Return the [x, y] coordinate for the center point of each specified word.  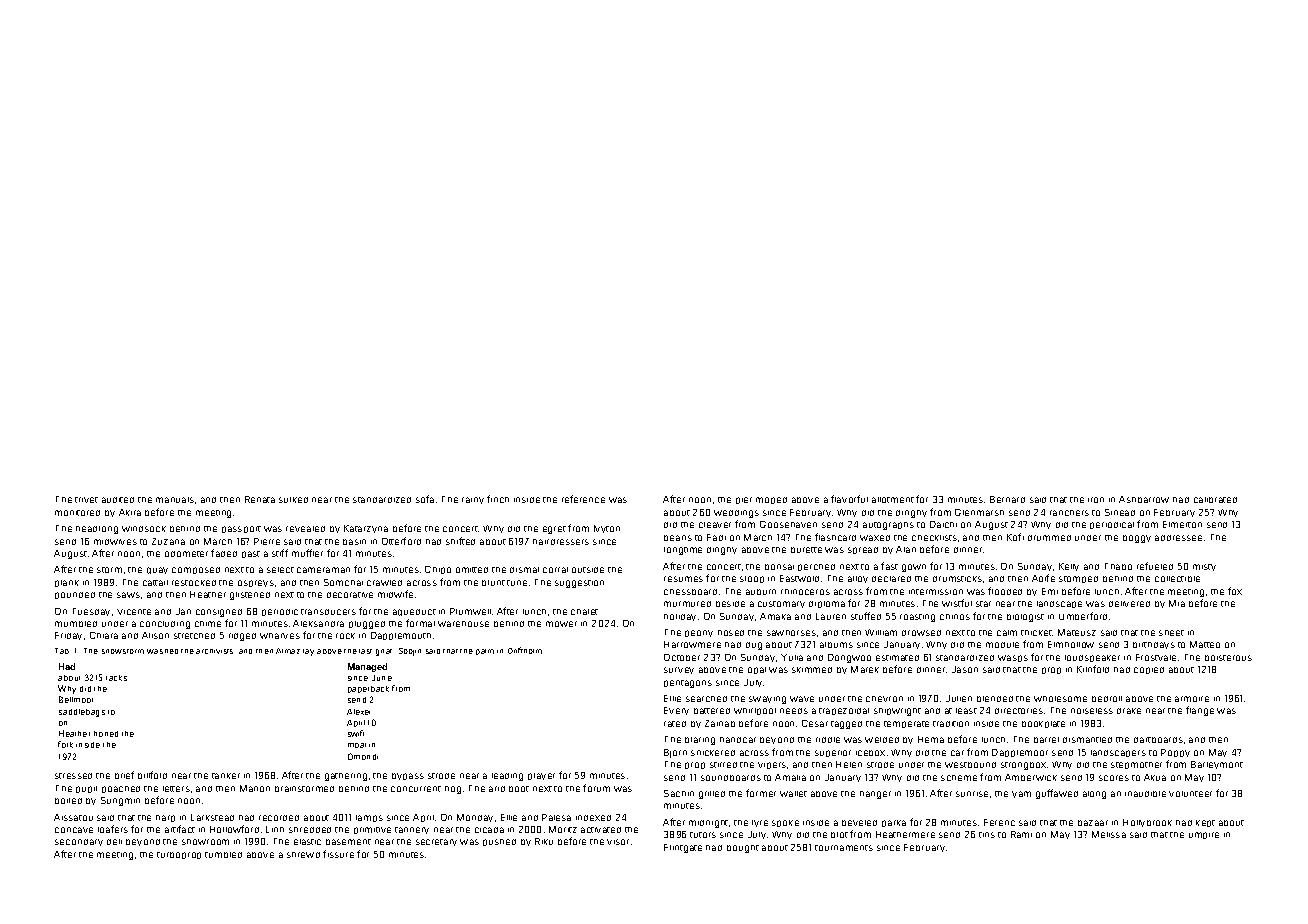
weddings [736, 514]
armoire [1192, 699]
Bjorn [675, 753]
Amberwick [1031, 777]
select [280, 570]
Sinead [1120, 512]
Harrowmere [692, 644]
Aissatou [73, 817]
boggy [1137, 539]
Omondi [363, 756]
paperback [368, 689]
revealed [305, 529]
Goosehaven [788, 524]
